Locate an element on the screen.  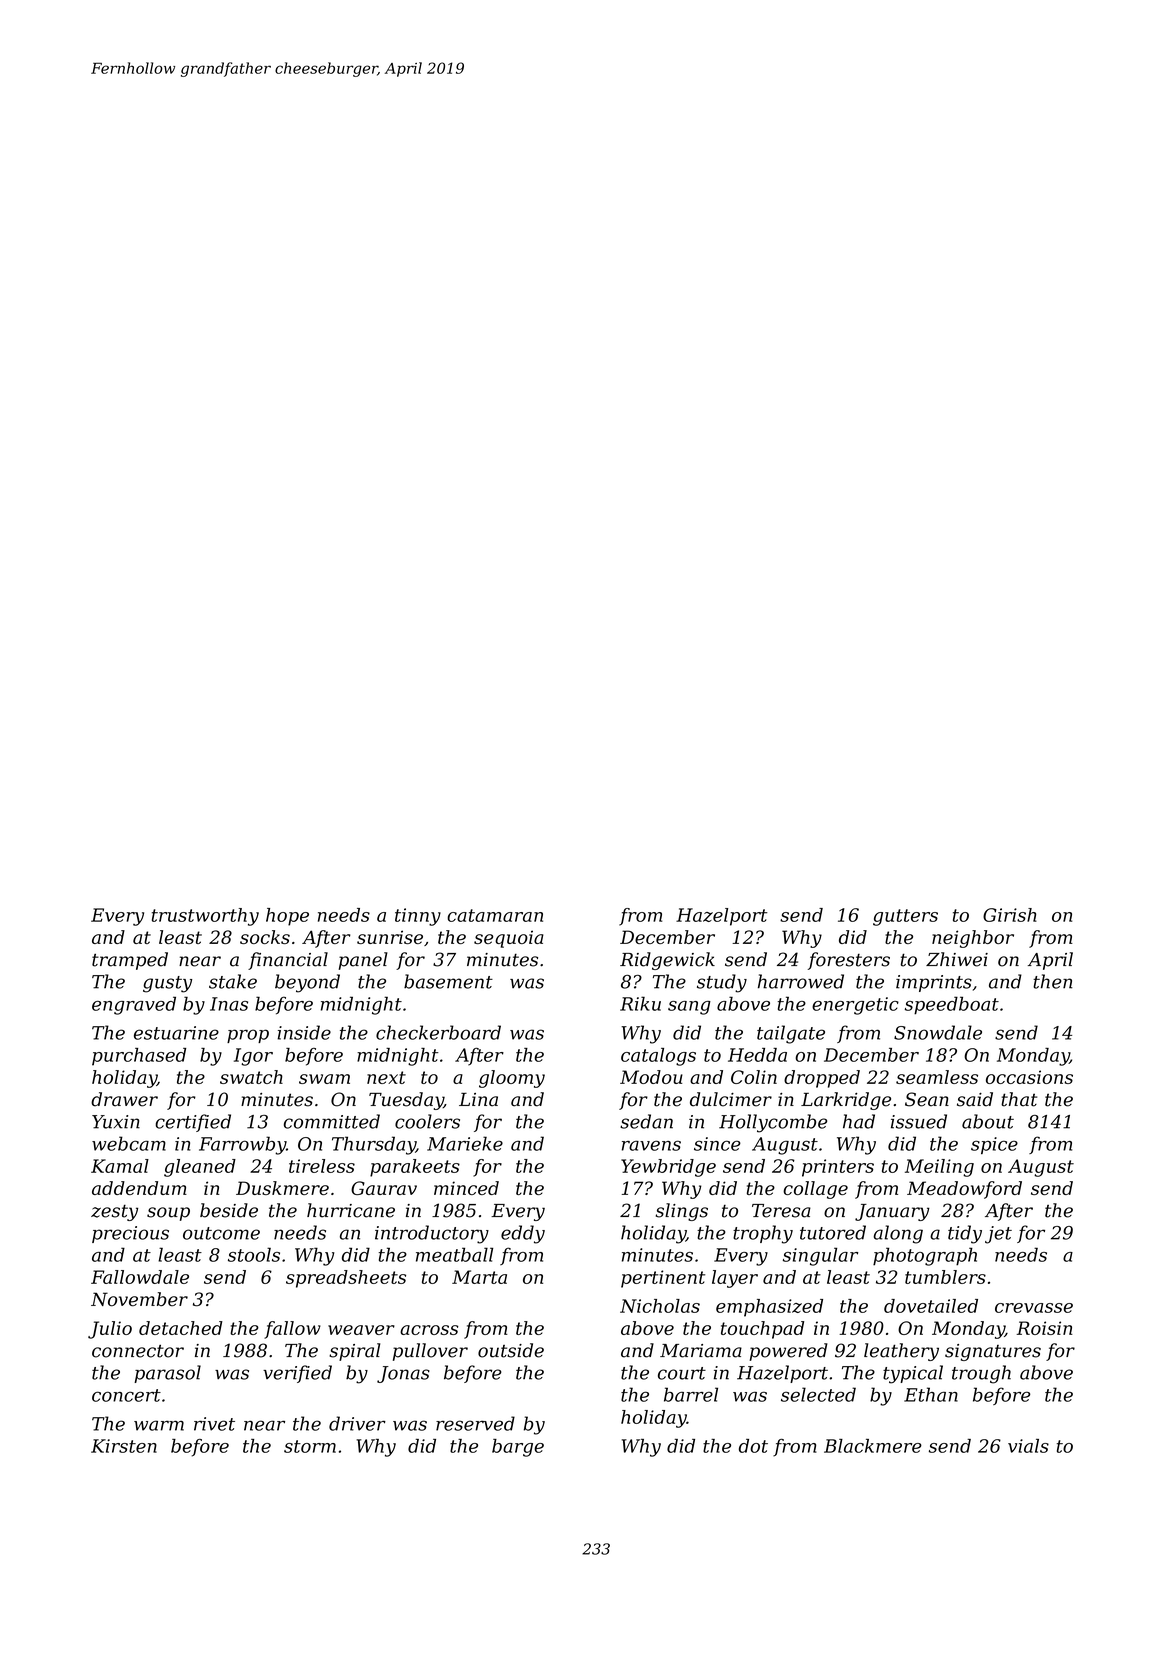
concert is located at coordinates (126, 1395).
